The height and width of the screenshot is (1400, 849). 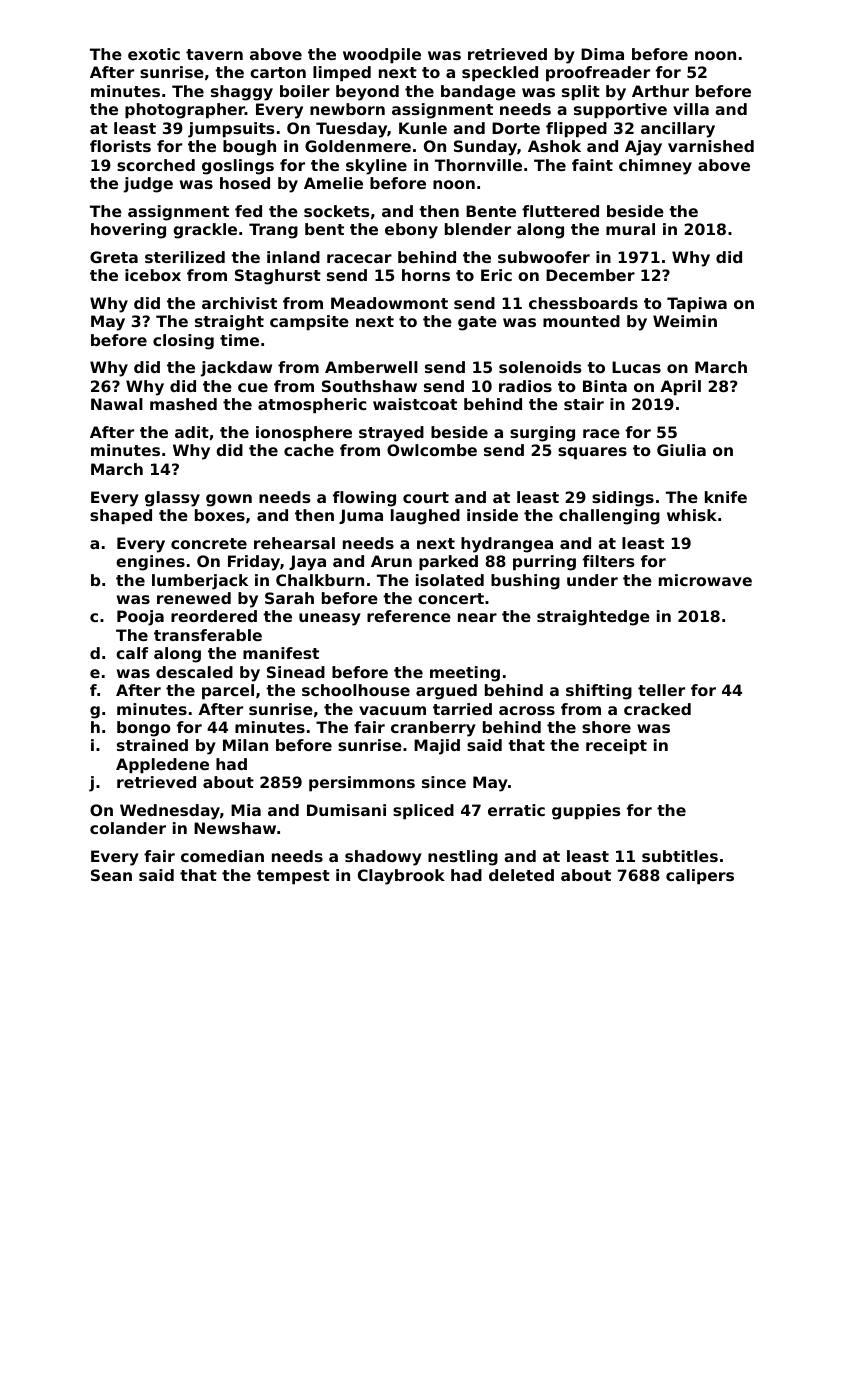 What do you see at coordinates (661, 690) in the screenshot?
I see `teller` at bounding box center [661, 690].
